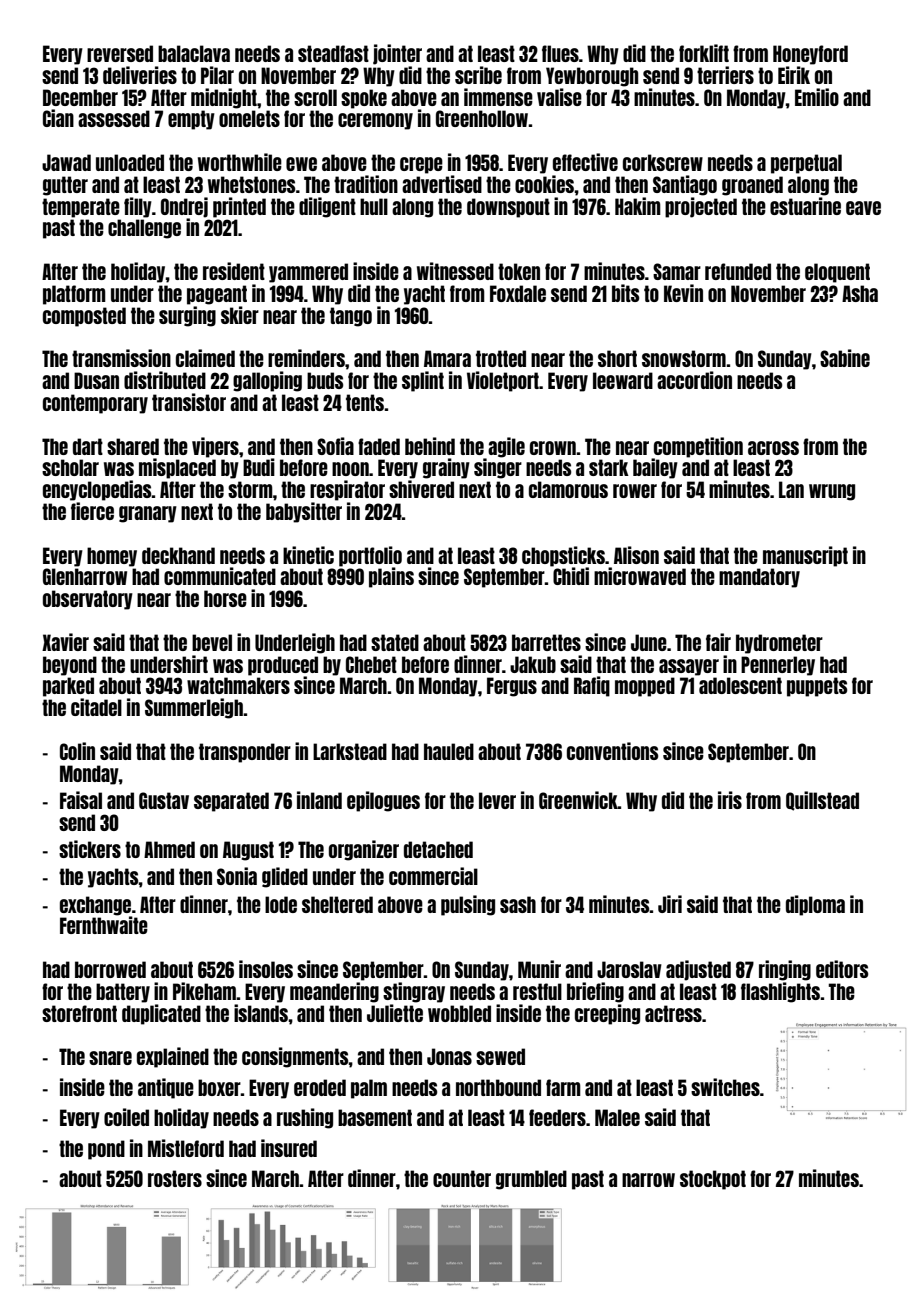  I want to click on stated, so click(395, 642).
